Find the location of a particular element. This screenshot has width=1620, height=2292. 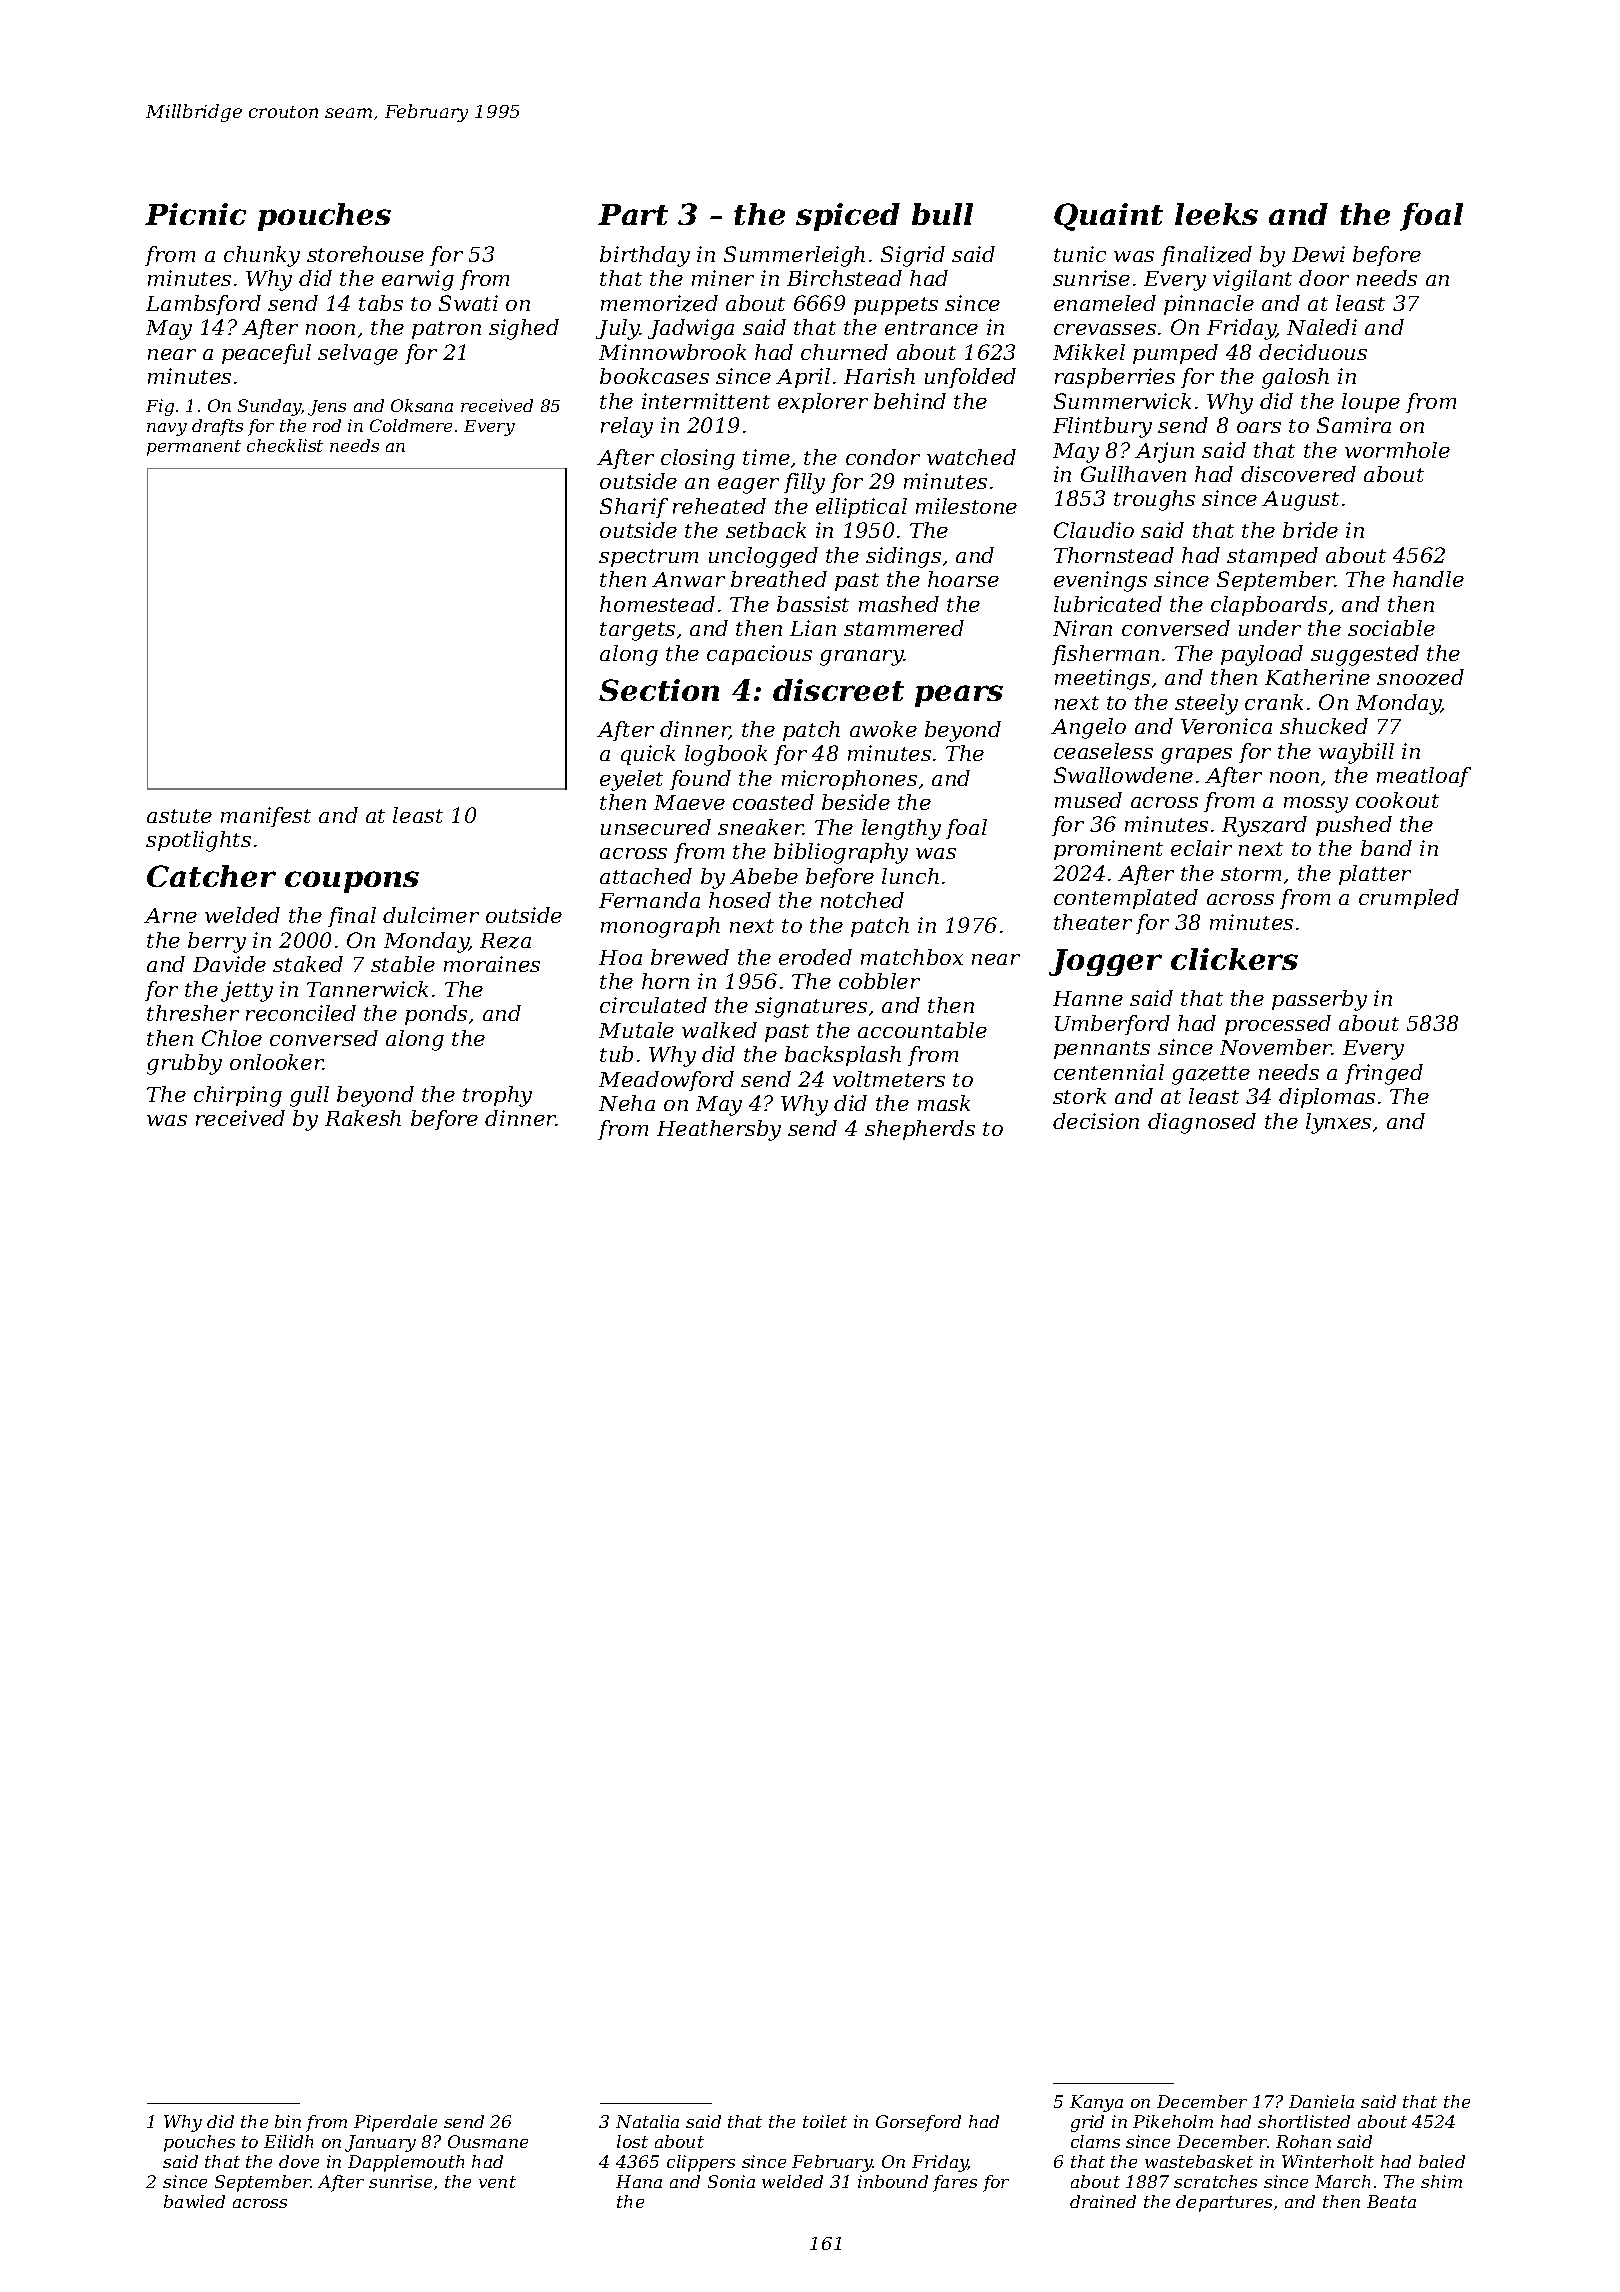

snoozed is located at coordinates (1420, 677).
